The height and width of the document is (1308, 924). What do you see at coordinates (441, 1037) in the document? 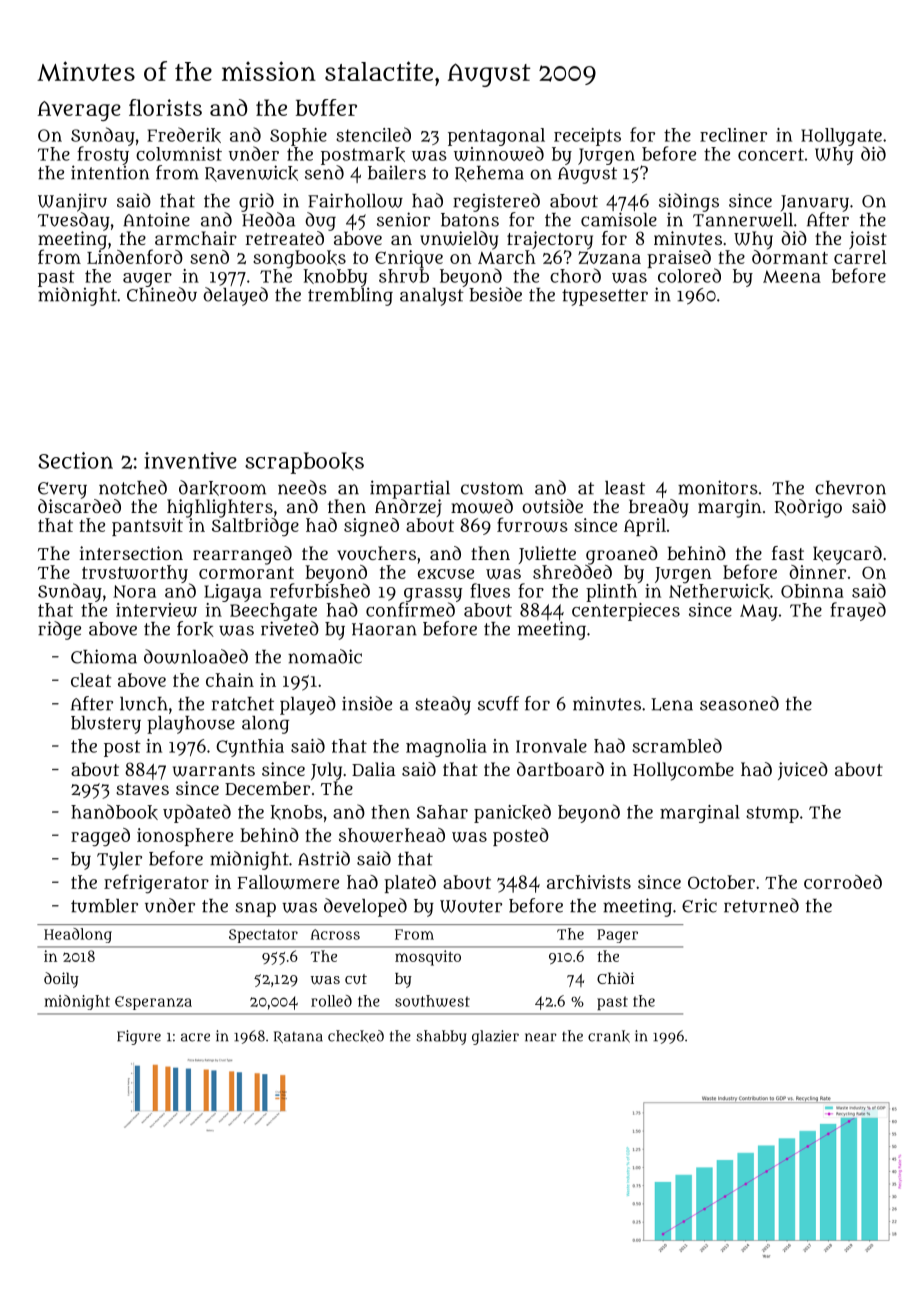
I see `shabby` at bounding box center [441, 1037].
